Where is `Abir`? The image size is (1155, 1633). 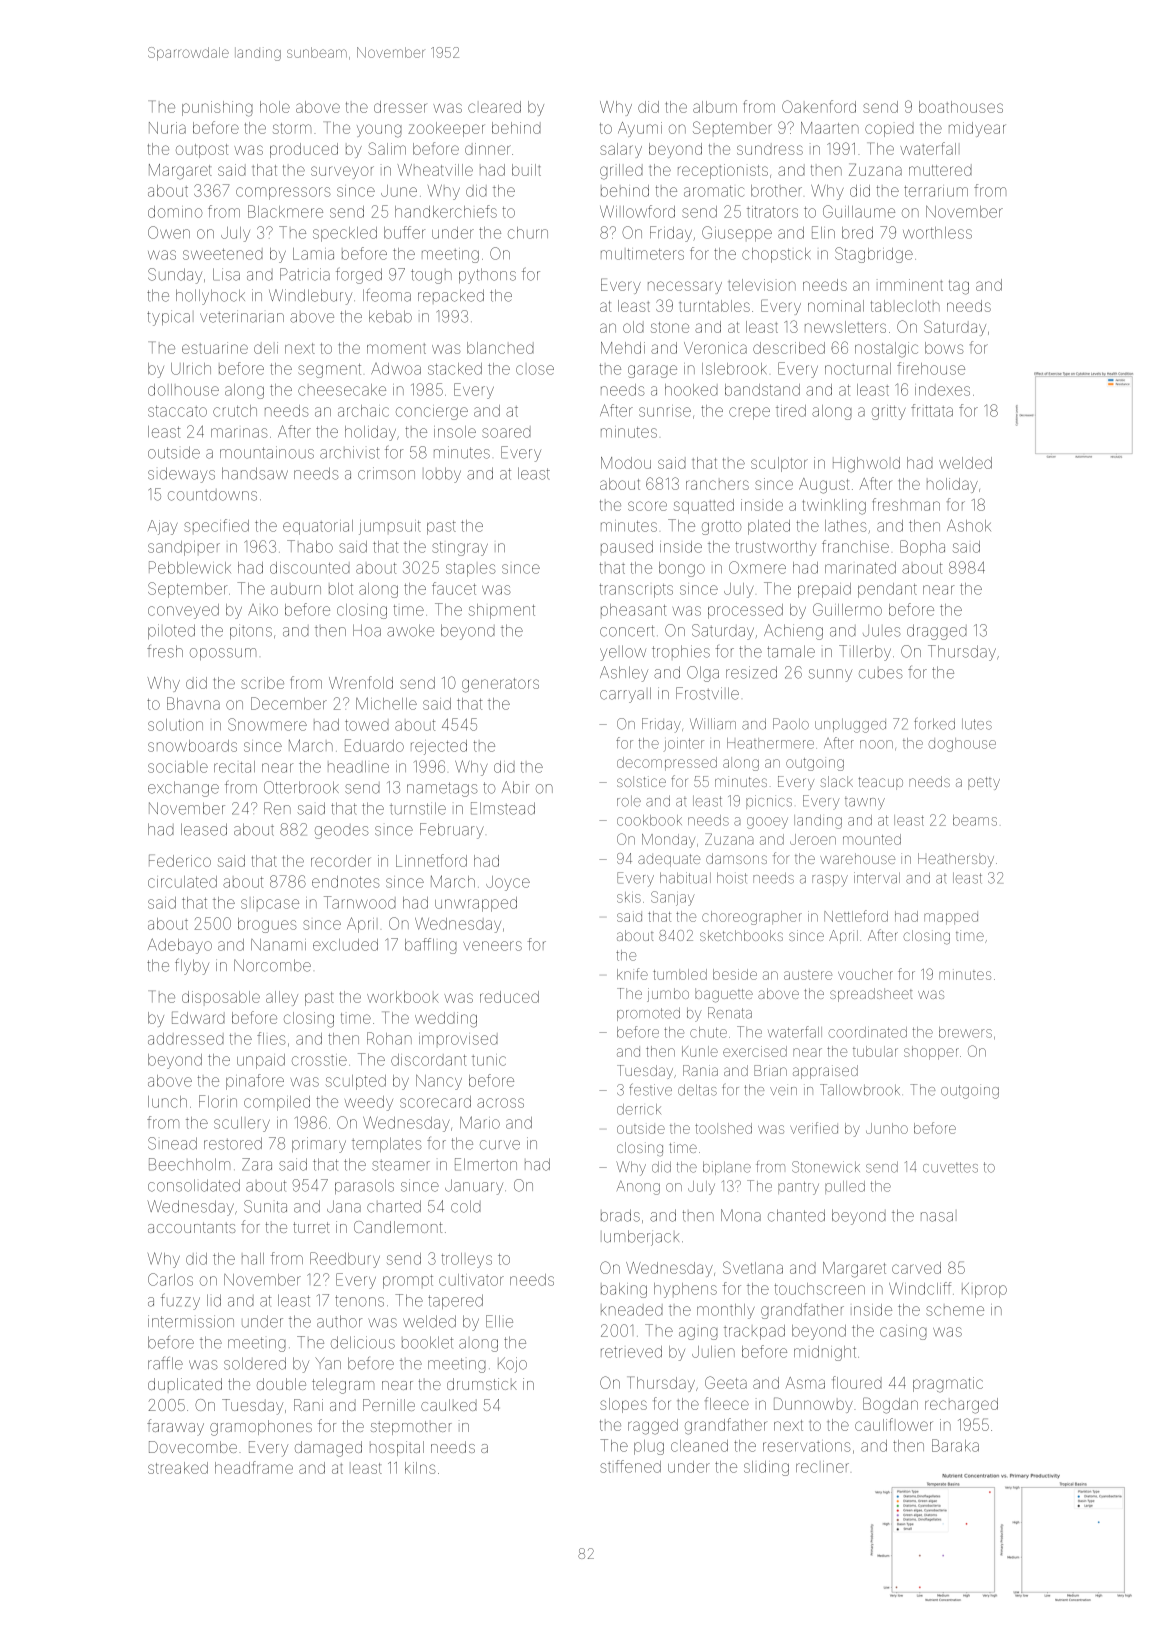 Abir is located at coordinates (515, 787).
